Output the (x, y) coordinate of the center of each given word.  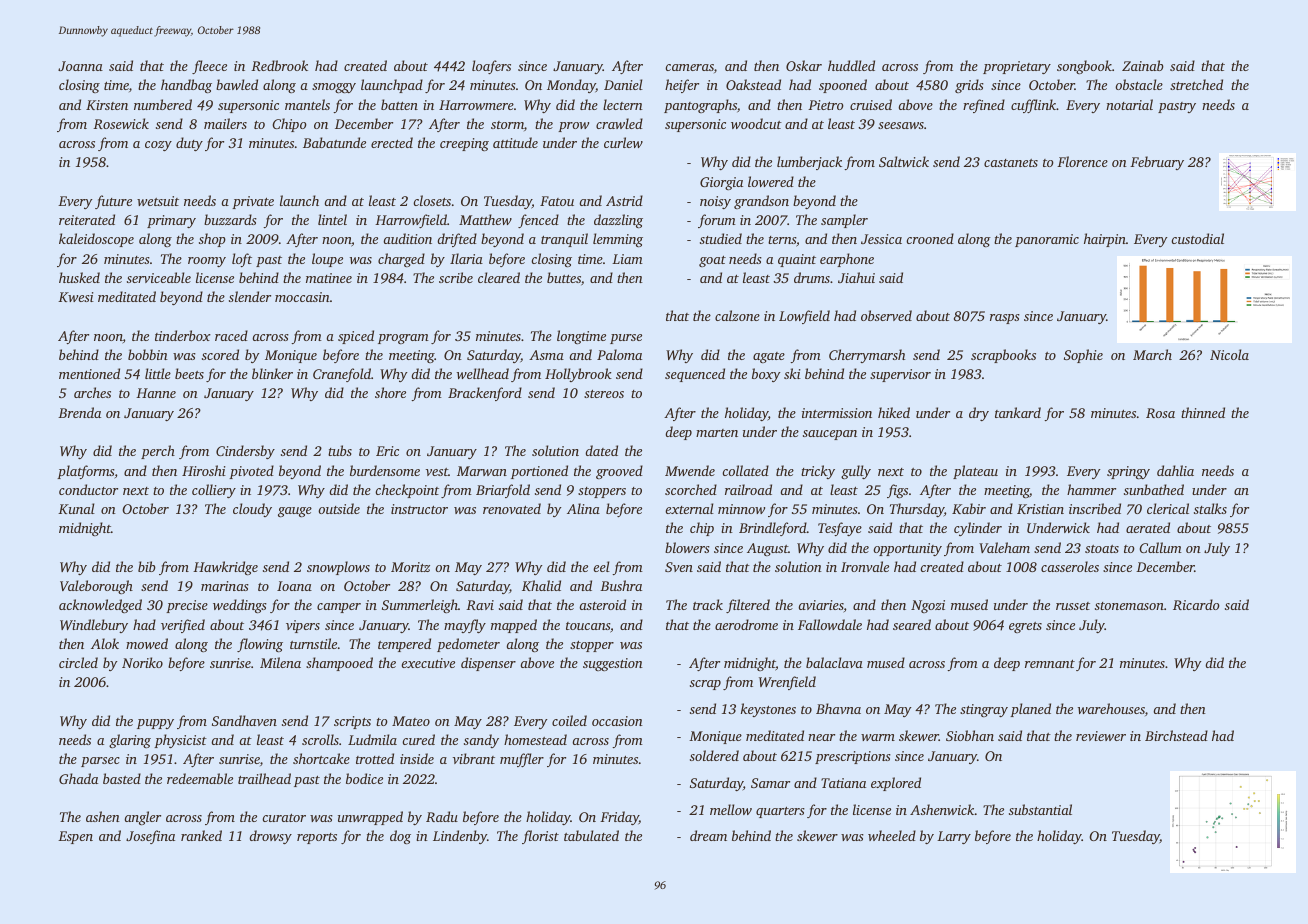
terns (782, 240)
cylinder (978, 529)
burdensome (385, 470)
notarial (1129, 104)
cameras (689, 67)
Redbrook (279, 65)
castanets (1011, 163)
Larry (954, 837)
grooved (619, 472)
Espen (75, 837)
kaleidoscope (96, 240)
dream (708, 835)
